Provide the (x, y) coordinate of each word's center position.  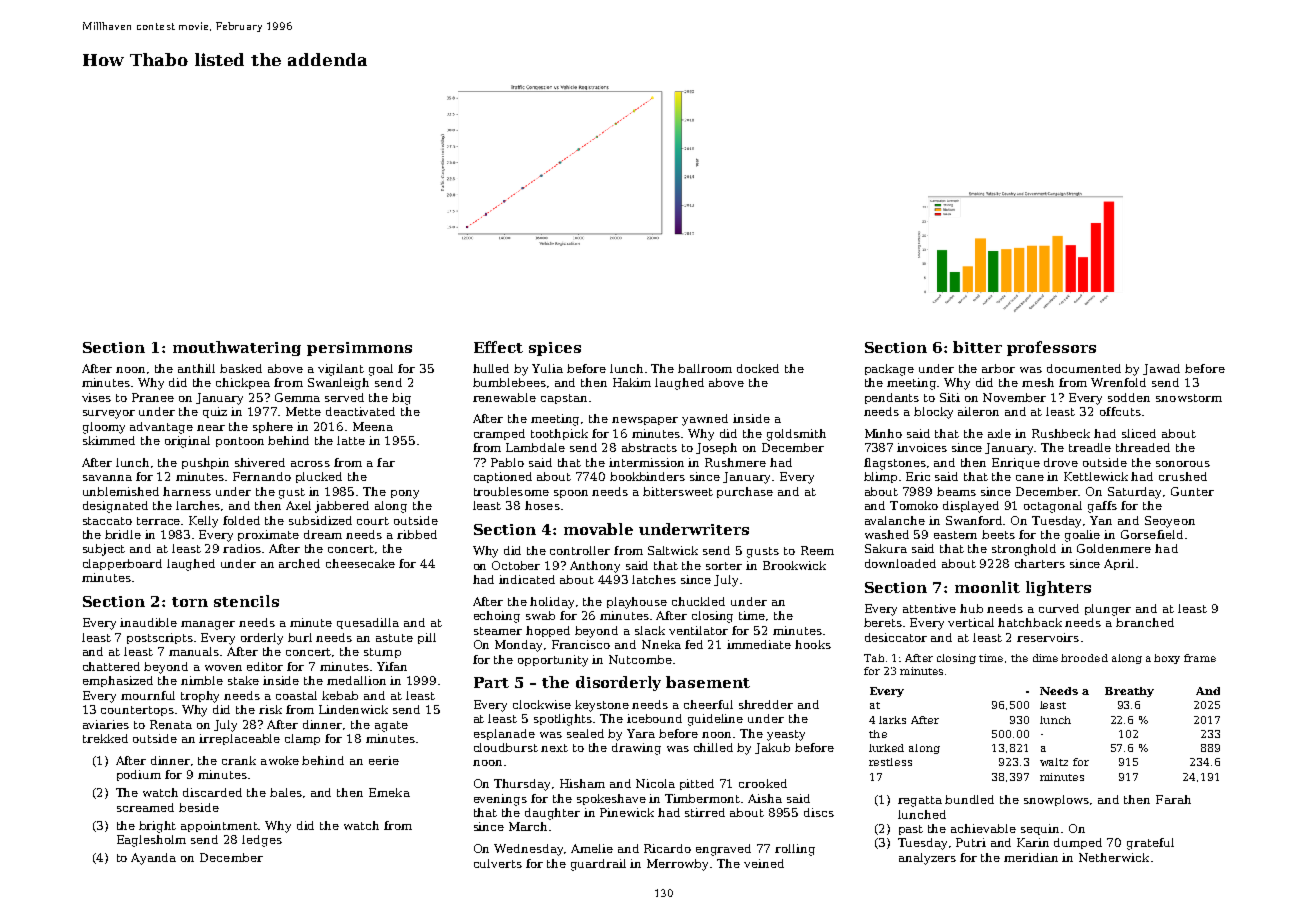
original (187, 442)
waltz (1054, 762)
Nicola (655, 783)
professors (1051, 348)
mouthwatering (237, 348)
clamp (302, 739)
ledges (262, 841)
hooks (813, 644)
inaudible (148, 622)
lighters (1058, 588)
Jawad (1161, 369)
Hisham (582, 783)
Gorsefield (1152, 534)
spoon (571, 494)
